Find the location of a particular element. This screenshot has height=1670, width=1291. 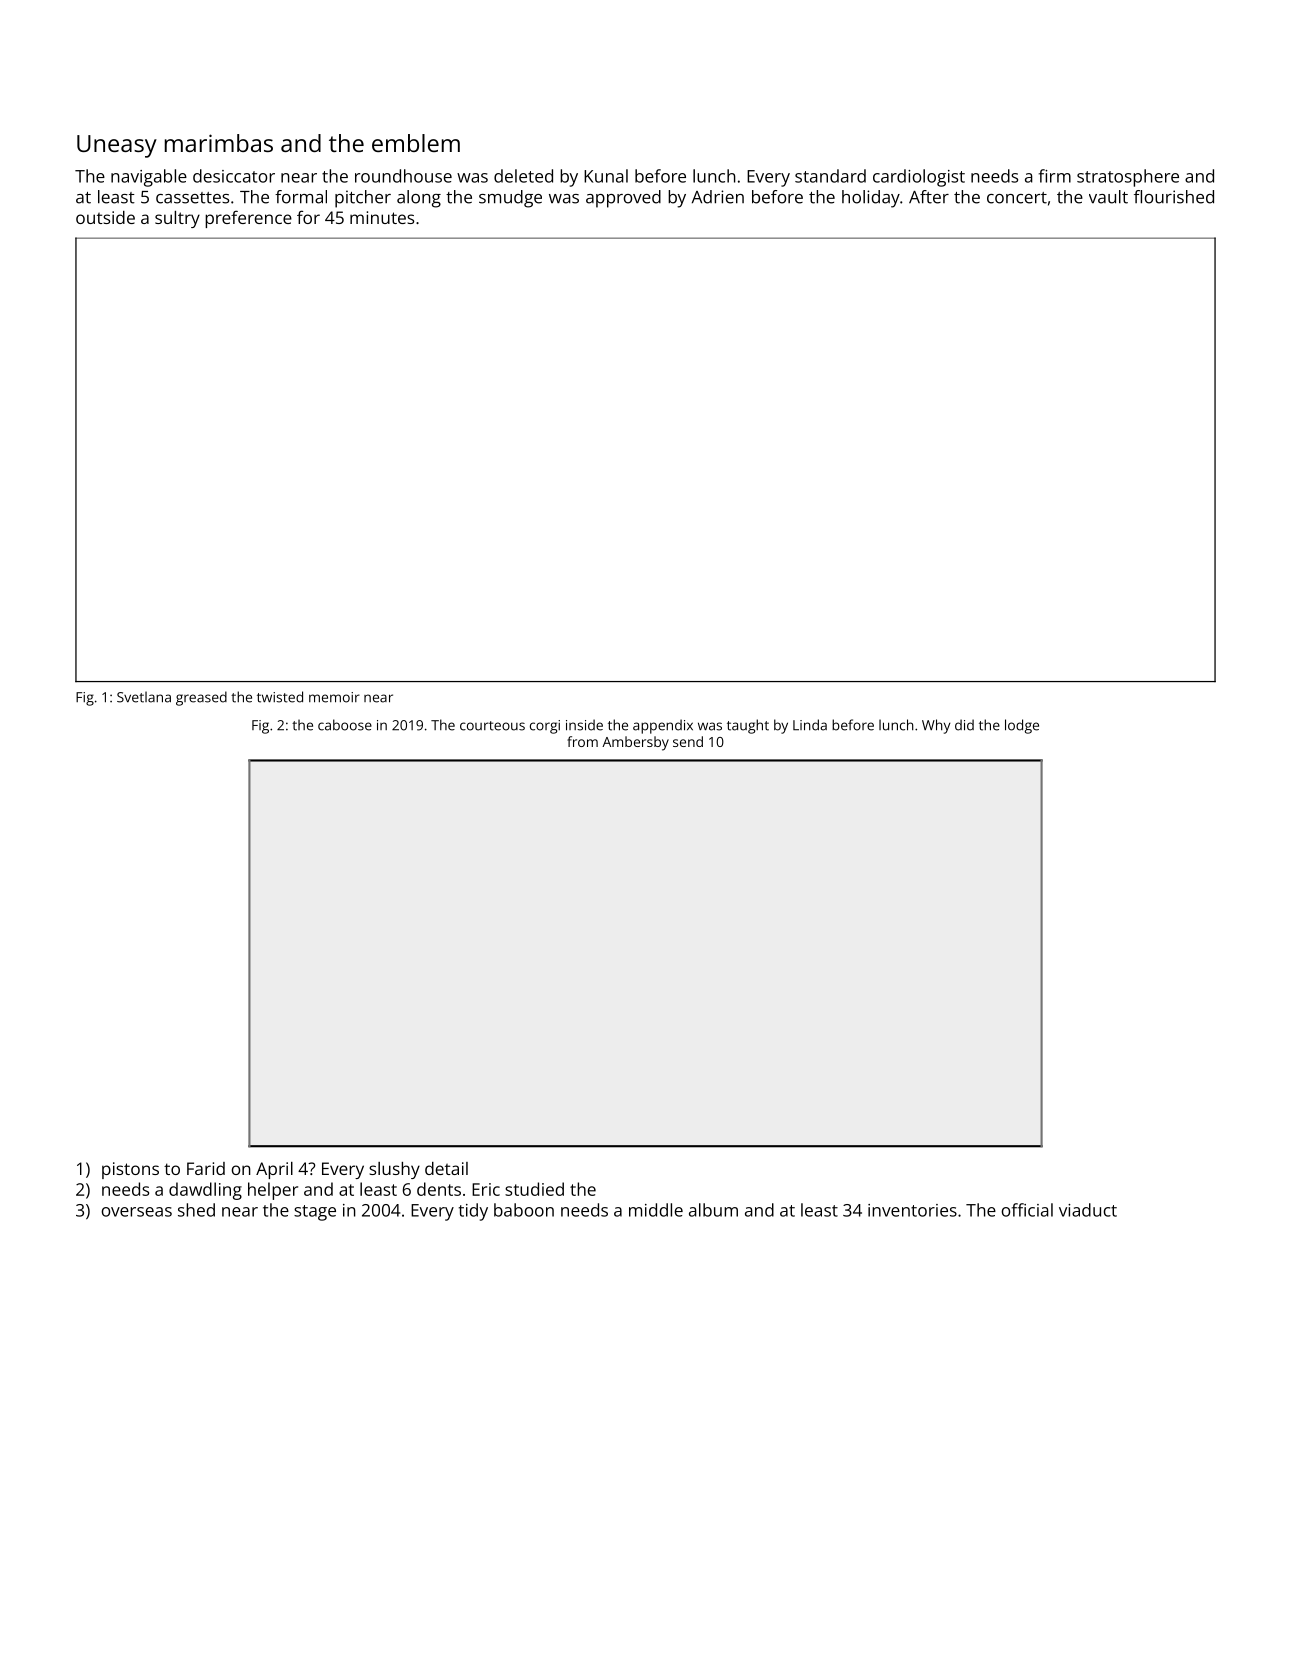

deleted is located at coordinates (523, 176).
